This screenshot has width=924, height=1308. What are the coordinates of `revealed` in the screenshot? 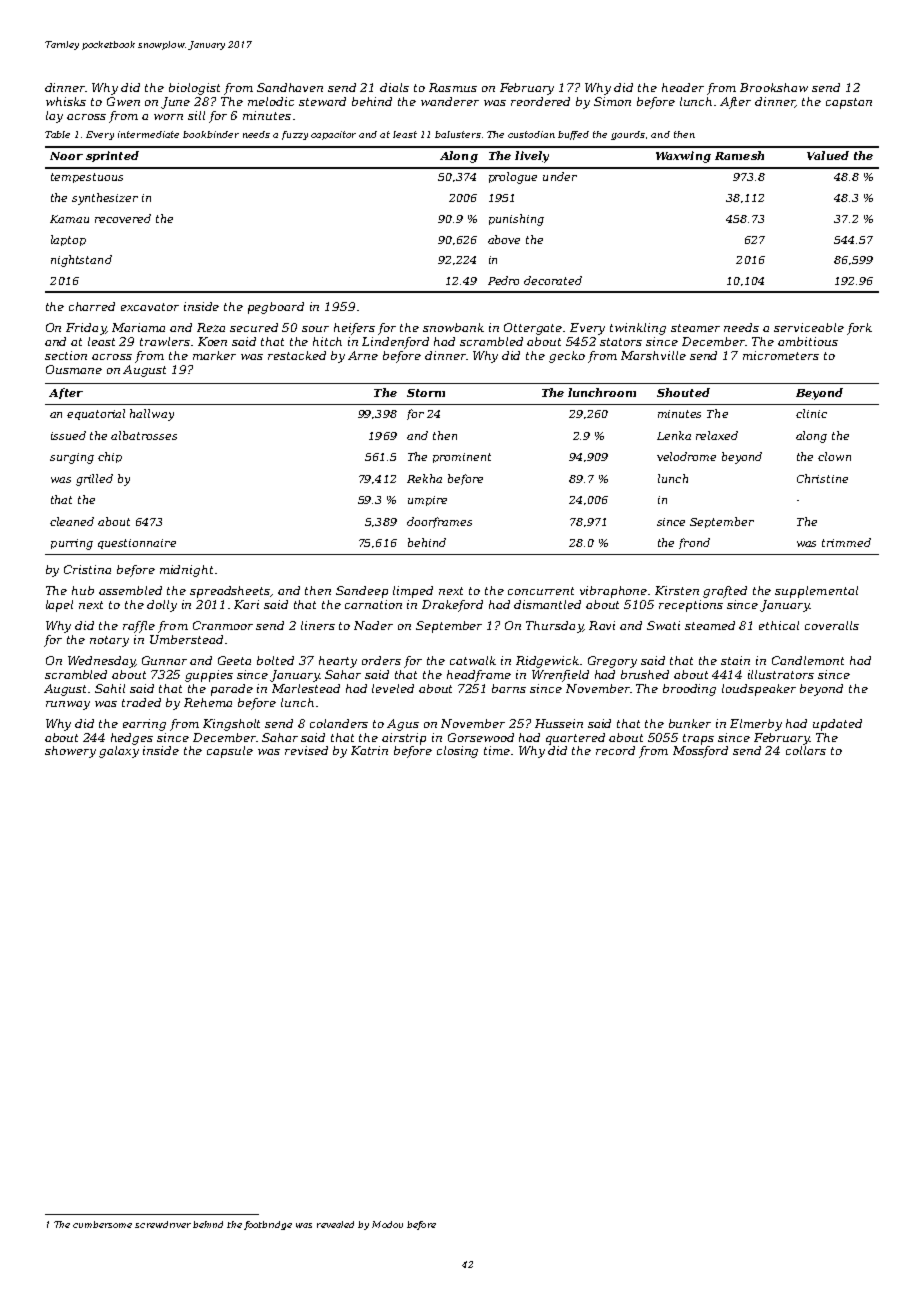 It's located at (335, 1224).
